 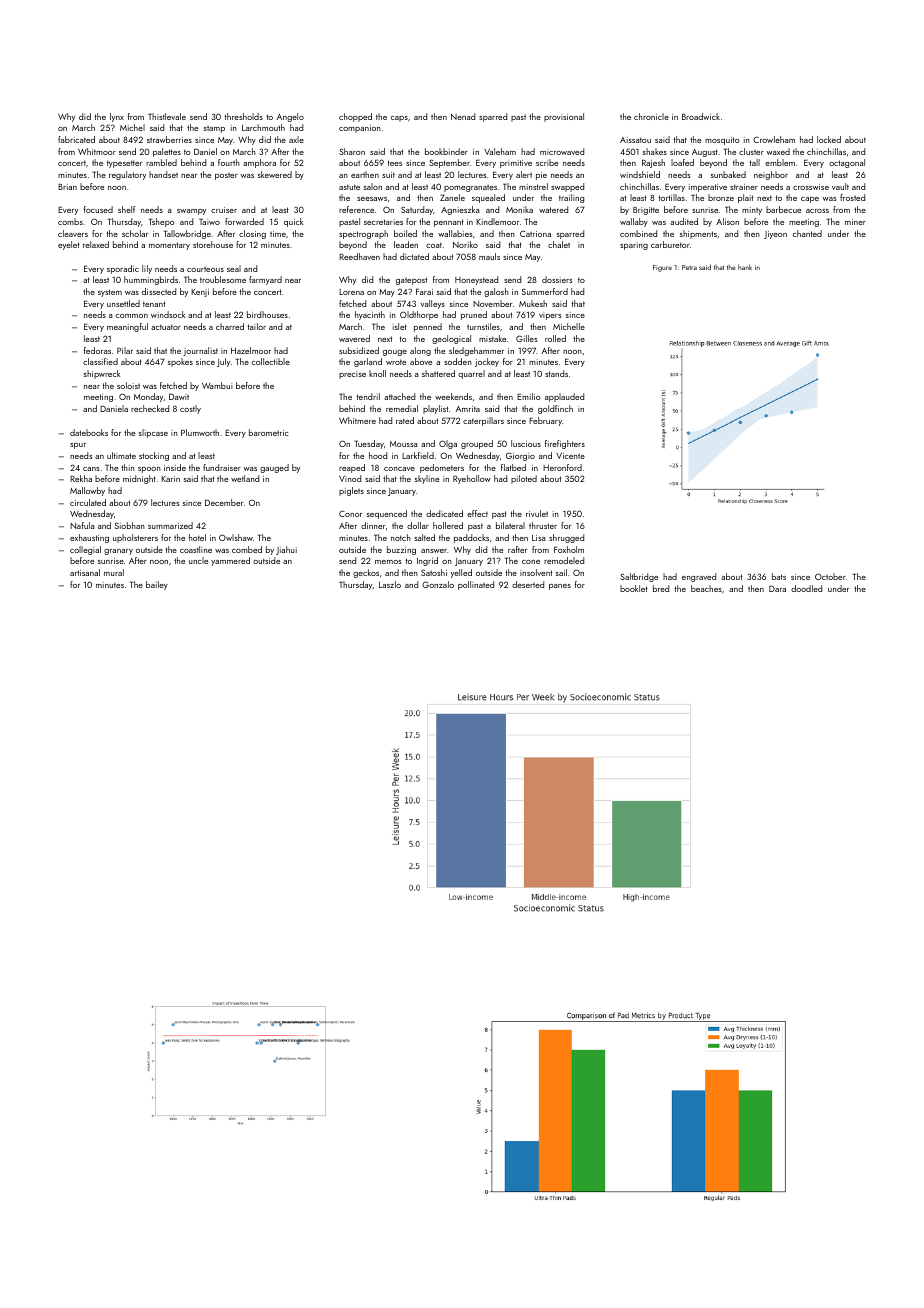 What do you see at coordinates (745, 267) in the image?
I see `hank` at bounding box center [745, 267].
